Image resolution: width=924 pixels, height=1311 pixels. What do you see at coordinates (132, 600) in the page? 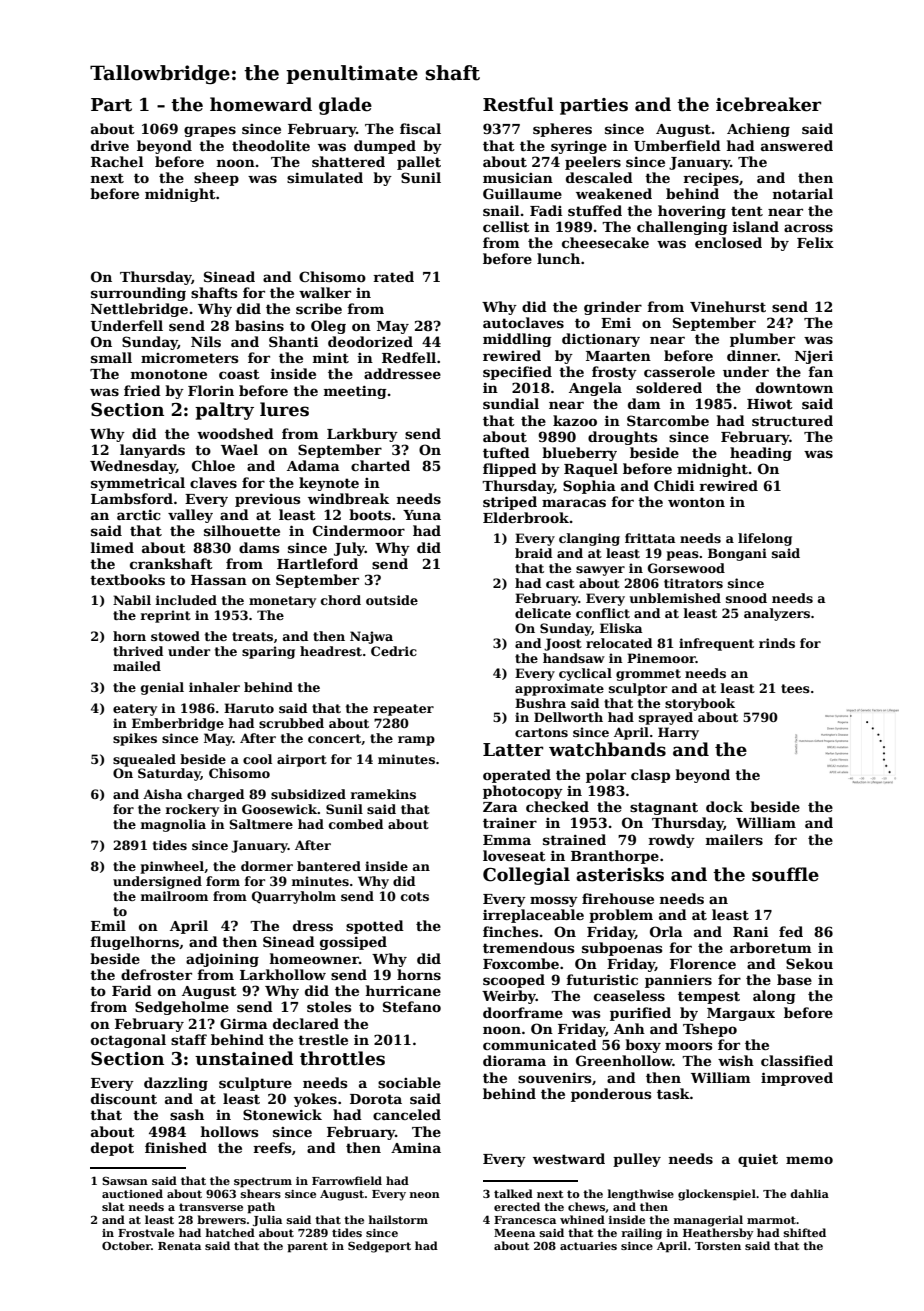
I see `Nabil` at bounding box center [132, 600].
